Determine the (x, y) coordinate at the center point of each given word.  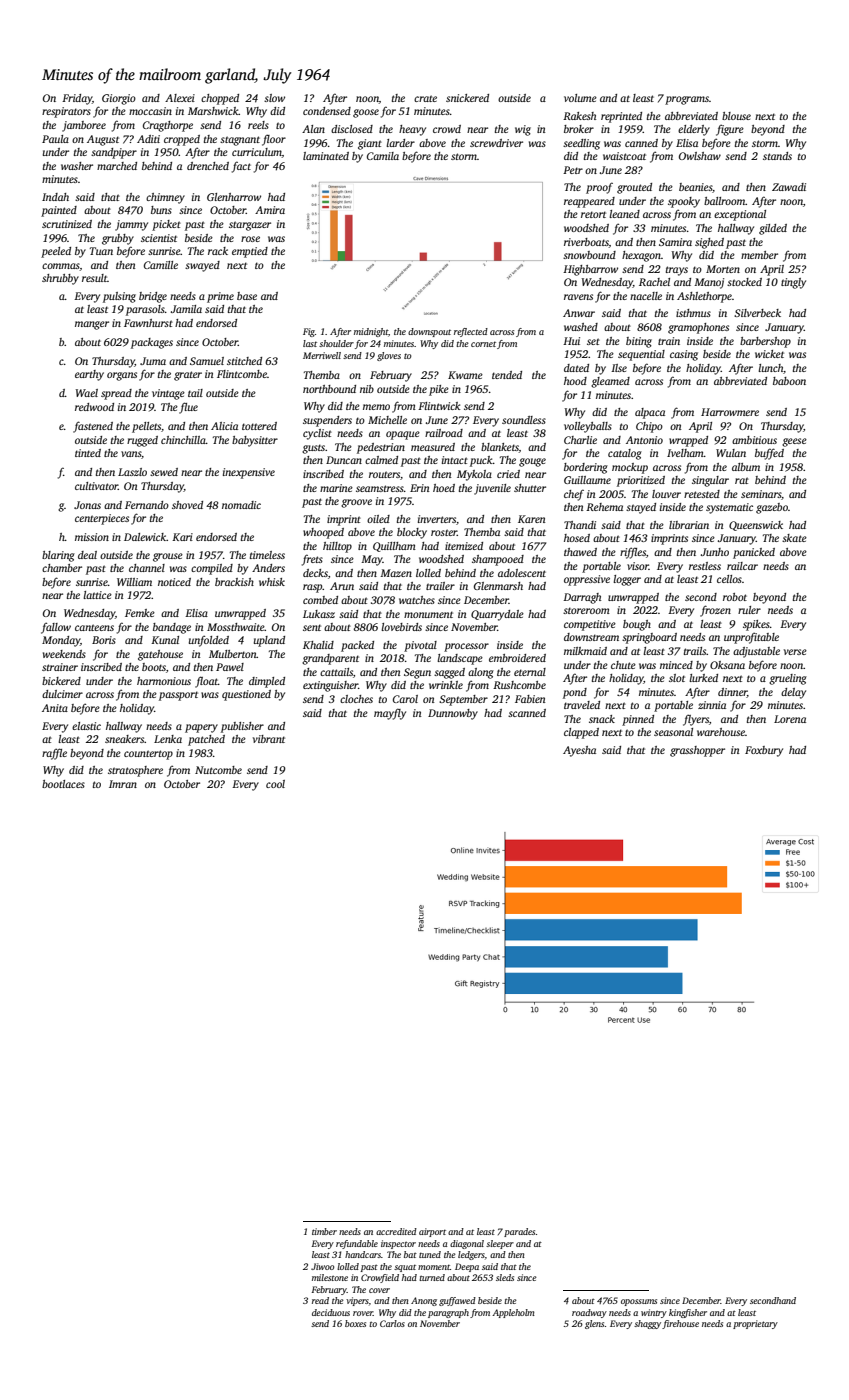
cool (275, 784)
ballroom (725, 201)
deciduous (331, 1312)
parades (520, 1232)
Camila (383, 156)
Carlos (392, 1323)
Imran (123, 784)
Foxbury (764, 751)
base (247, 296)
